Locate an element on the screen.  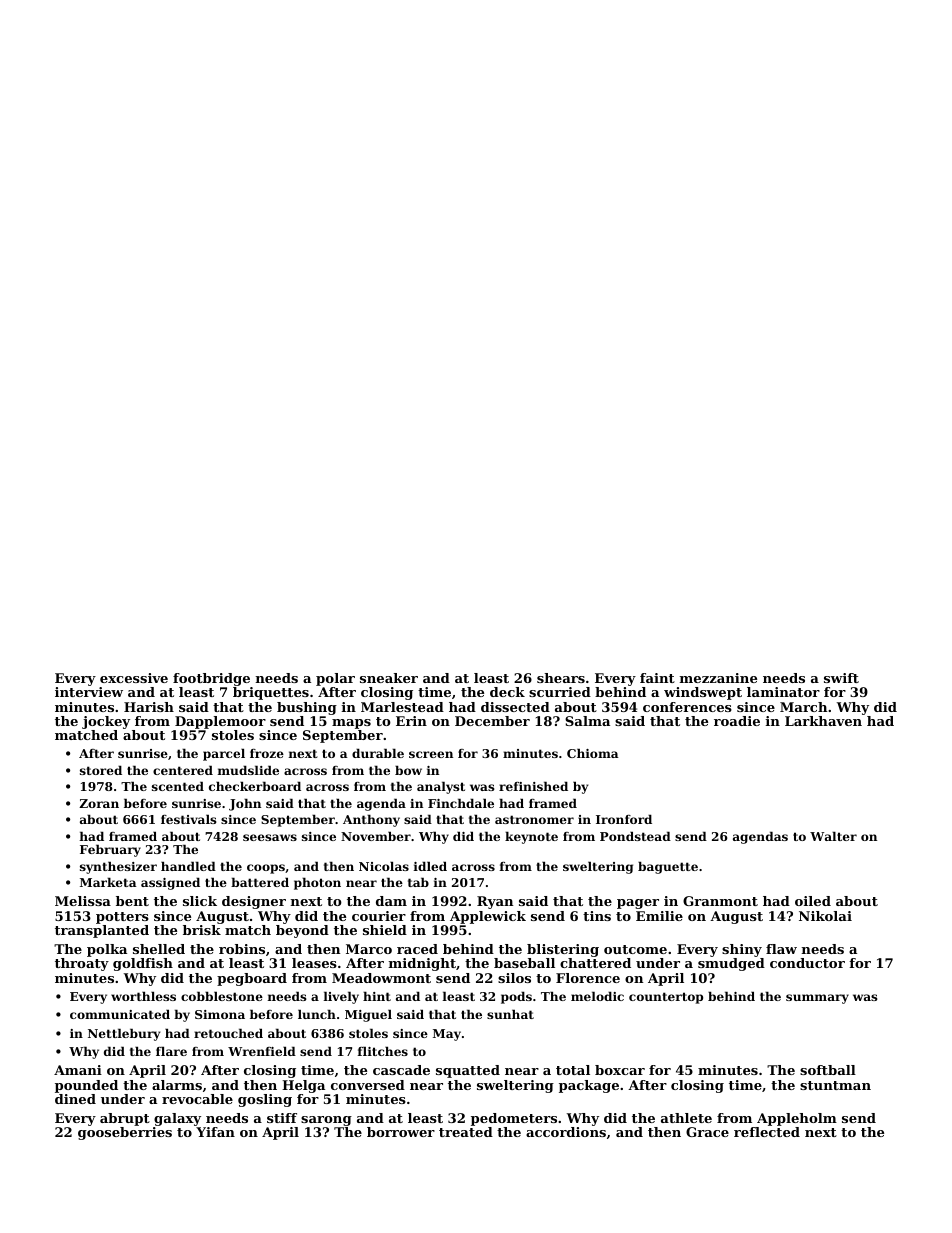
synthesizer is located at coordinates (118, 867).
